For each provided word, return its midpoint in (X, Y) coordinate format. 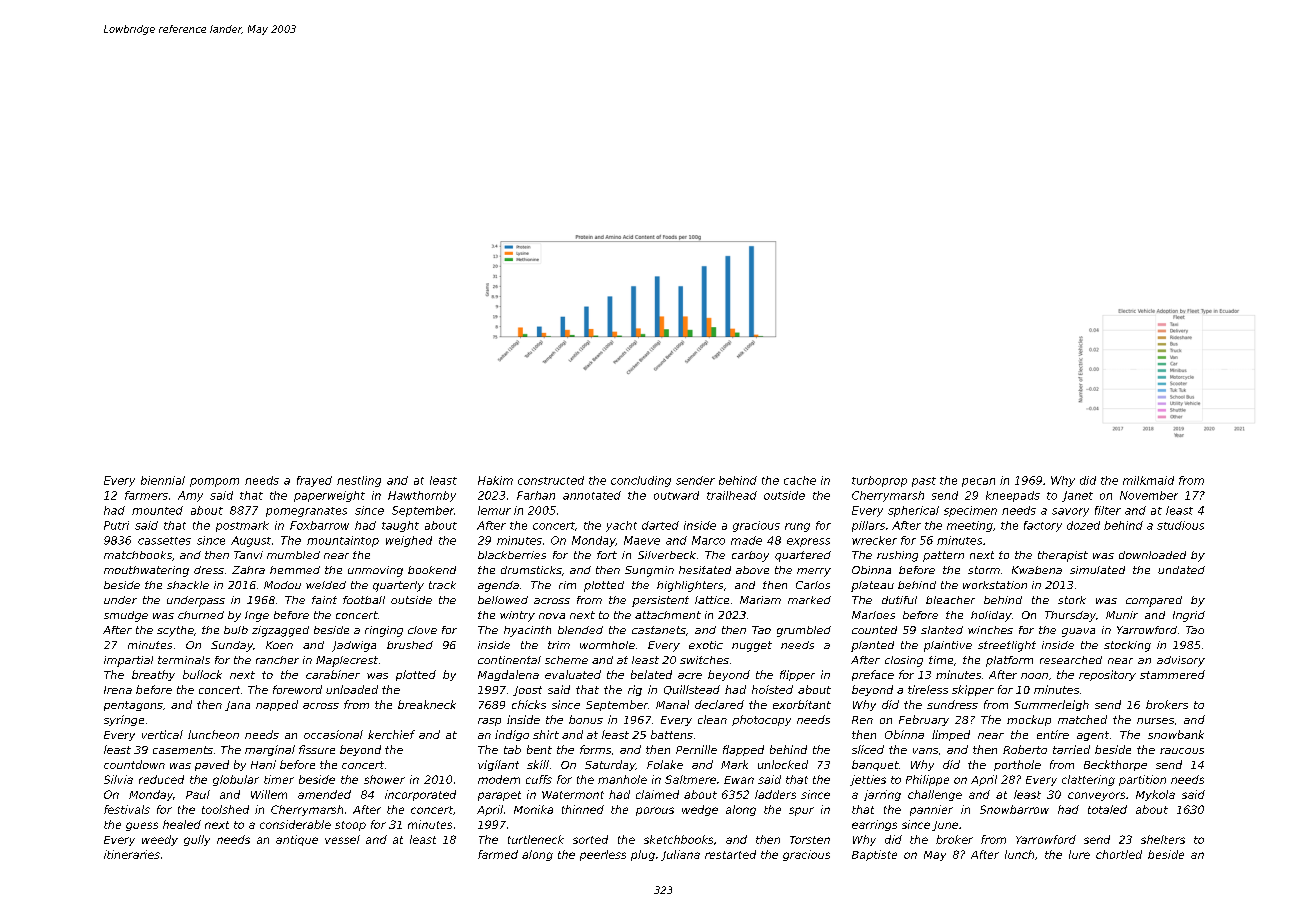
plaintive (948, 646)
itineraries (132, 854)
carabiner (333, 674)
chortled (1119, 854)
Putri (116, 525)
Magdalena (508, 675)
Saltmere (690, 779)
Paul (198, 794)
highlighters (690, 586)
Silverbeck (667, 555)
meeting (970, 526)
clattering (1088, 780)
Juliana (680, 855)
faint (324, 600)
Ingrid (1189, 616)
